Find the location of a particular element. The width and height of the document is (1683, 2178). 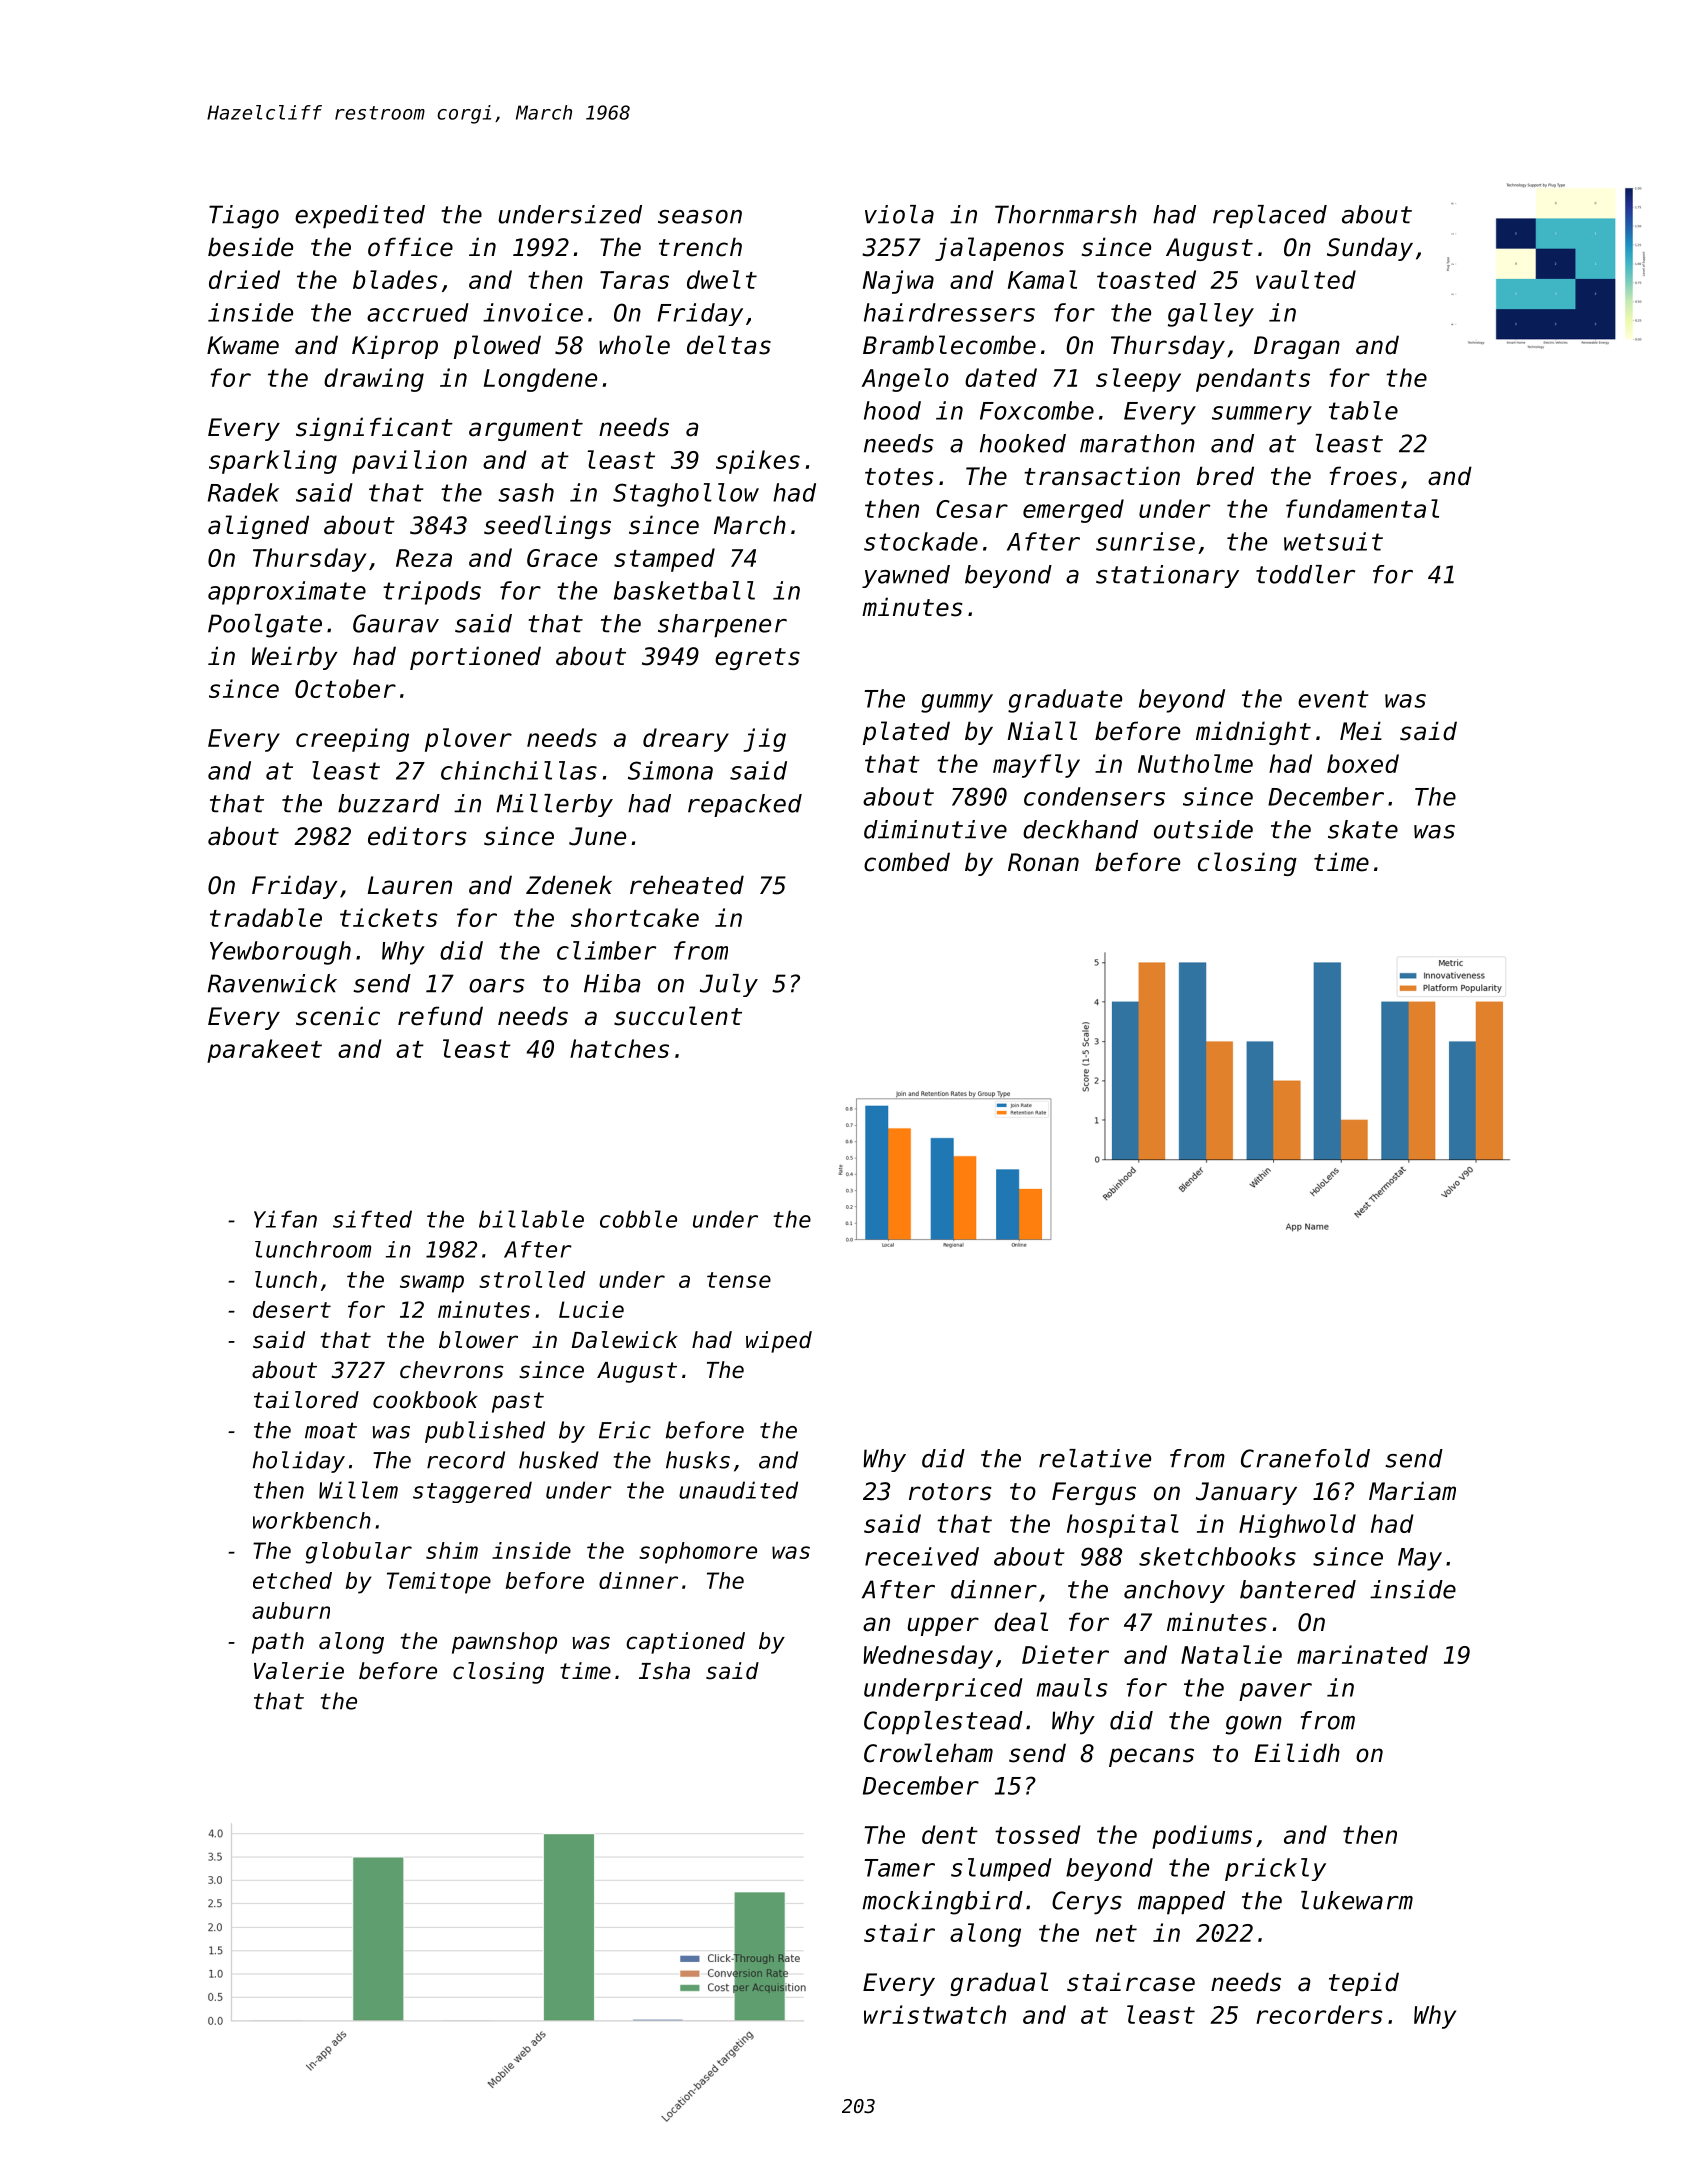

Mariam is located at coordinates (1412, 1491).
